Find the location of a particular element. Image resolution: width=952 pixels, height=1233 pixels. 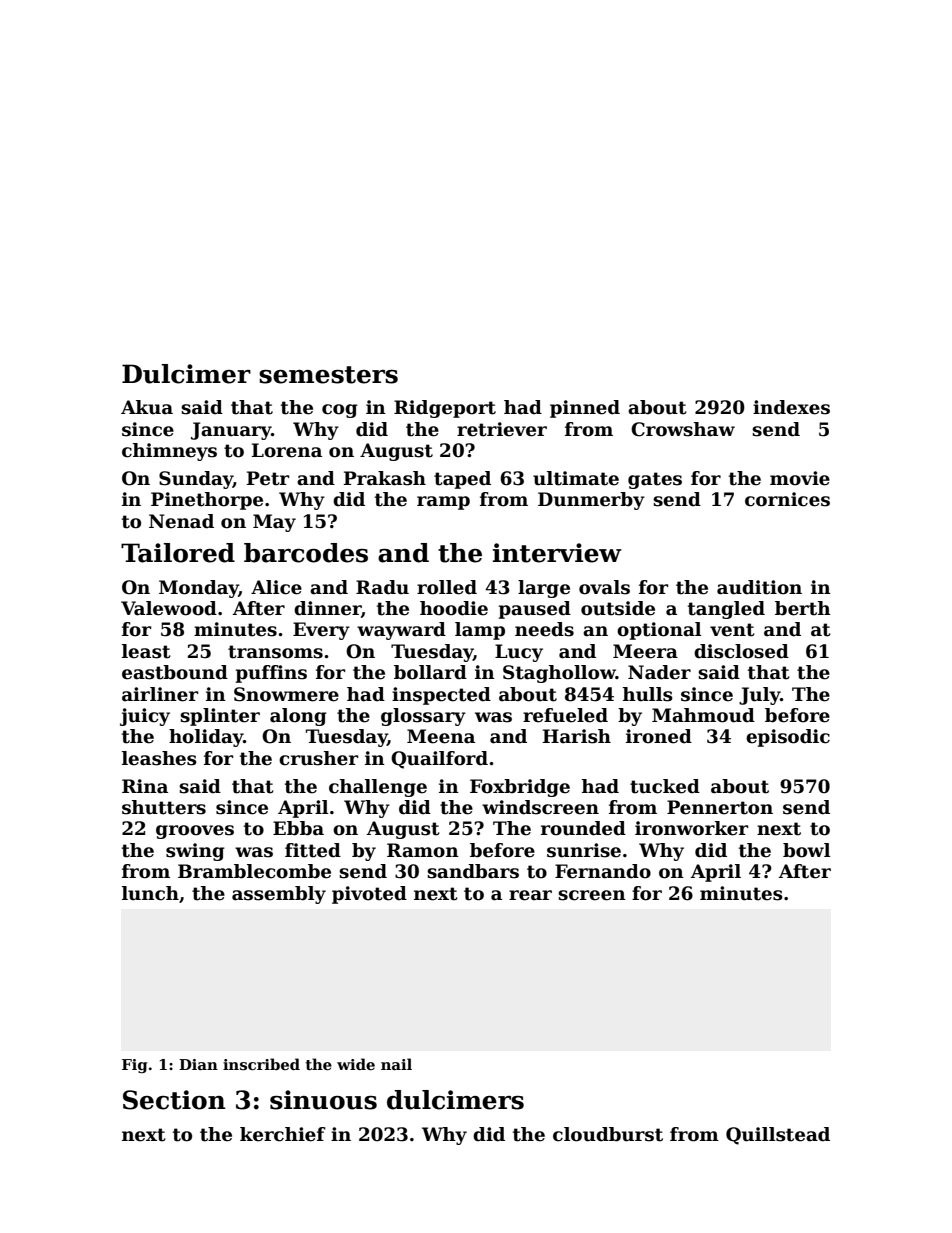

bowl is located at coordinates (807, 850).
